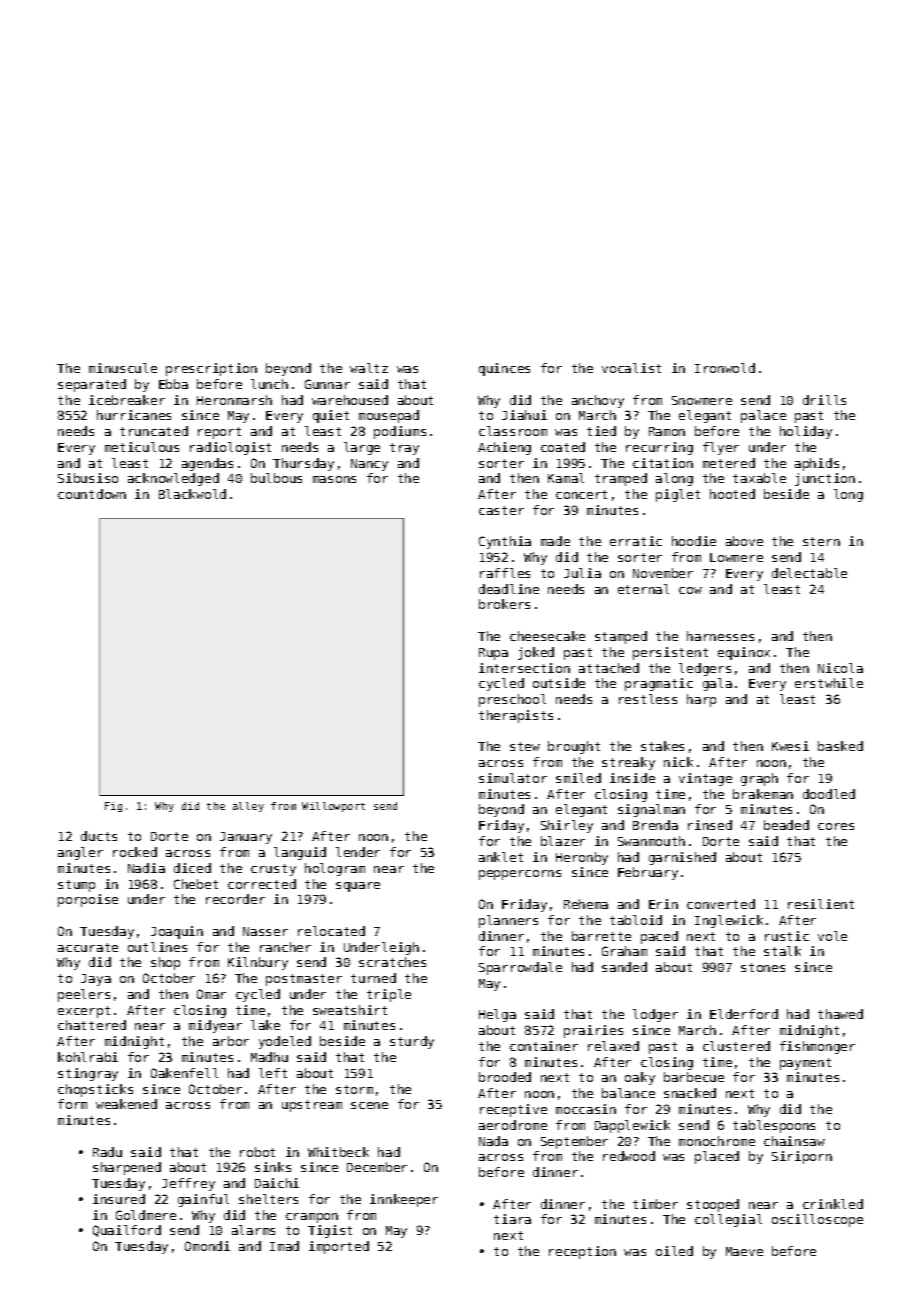 This screenshot has width=924, height=1308. What do you see at coordinates (88, 478) in the screenshot?
I see `Sibusiso` at bounding box center [88, 478].
